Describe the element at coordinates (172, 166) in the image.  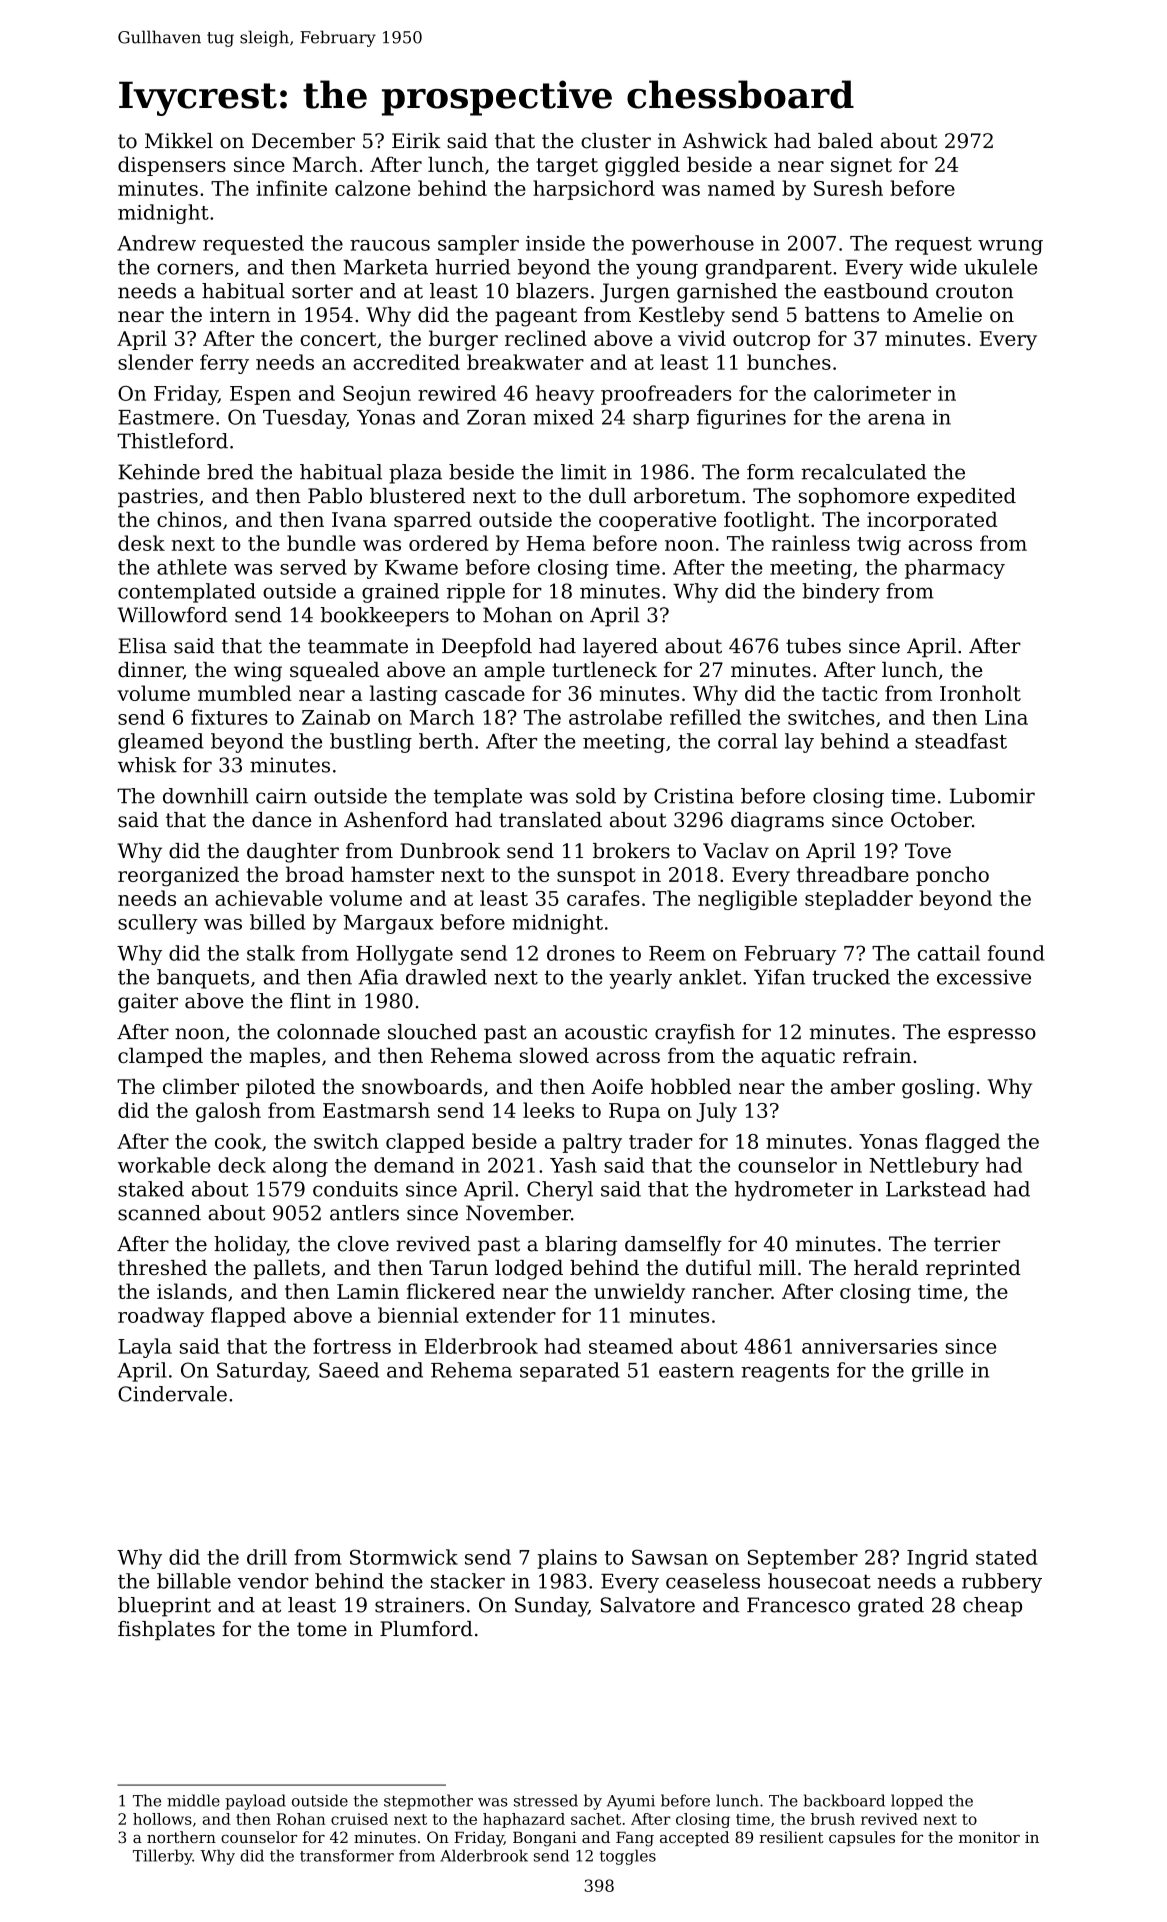
I see `dispensers` at that location.
